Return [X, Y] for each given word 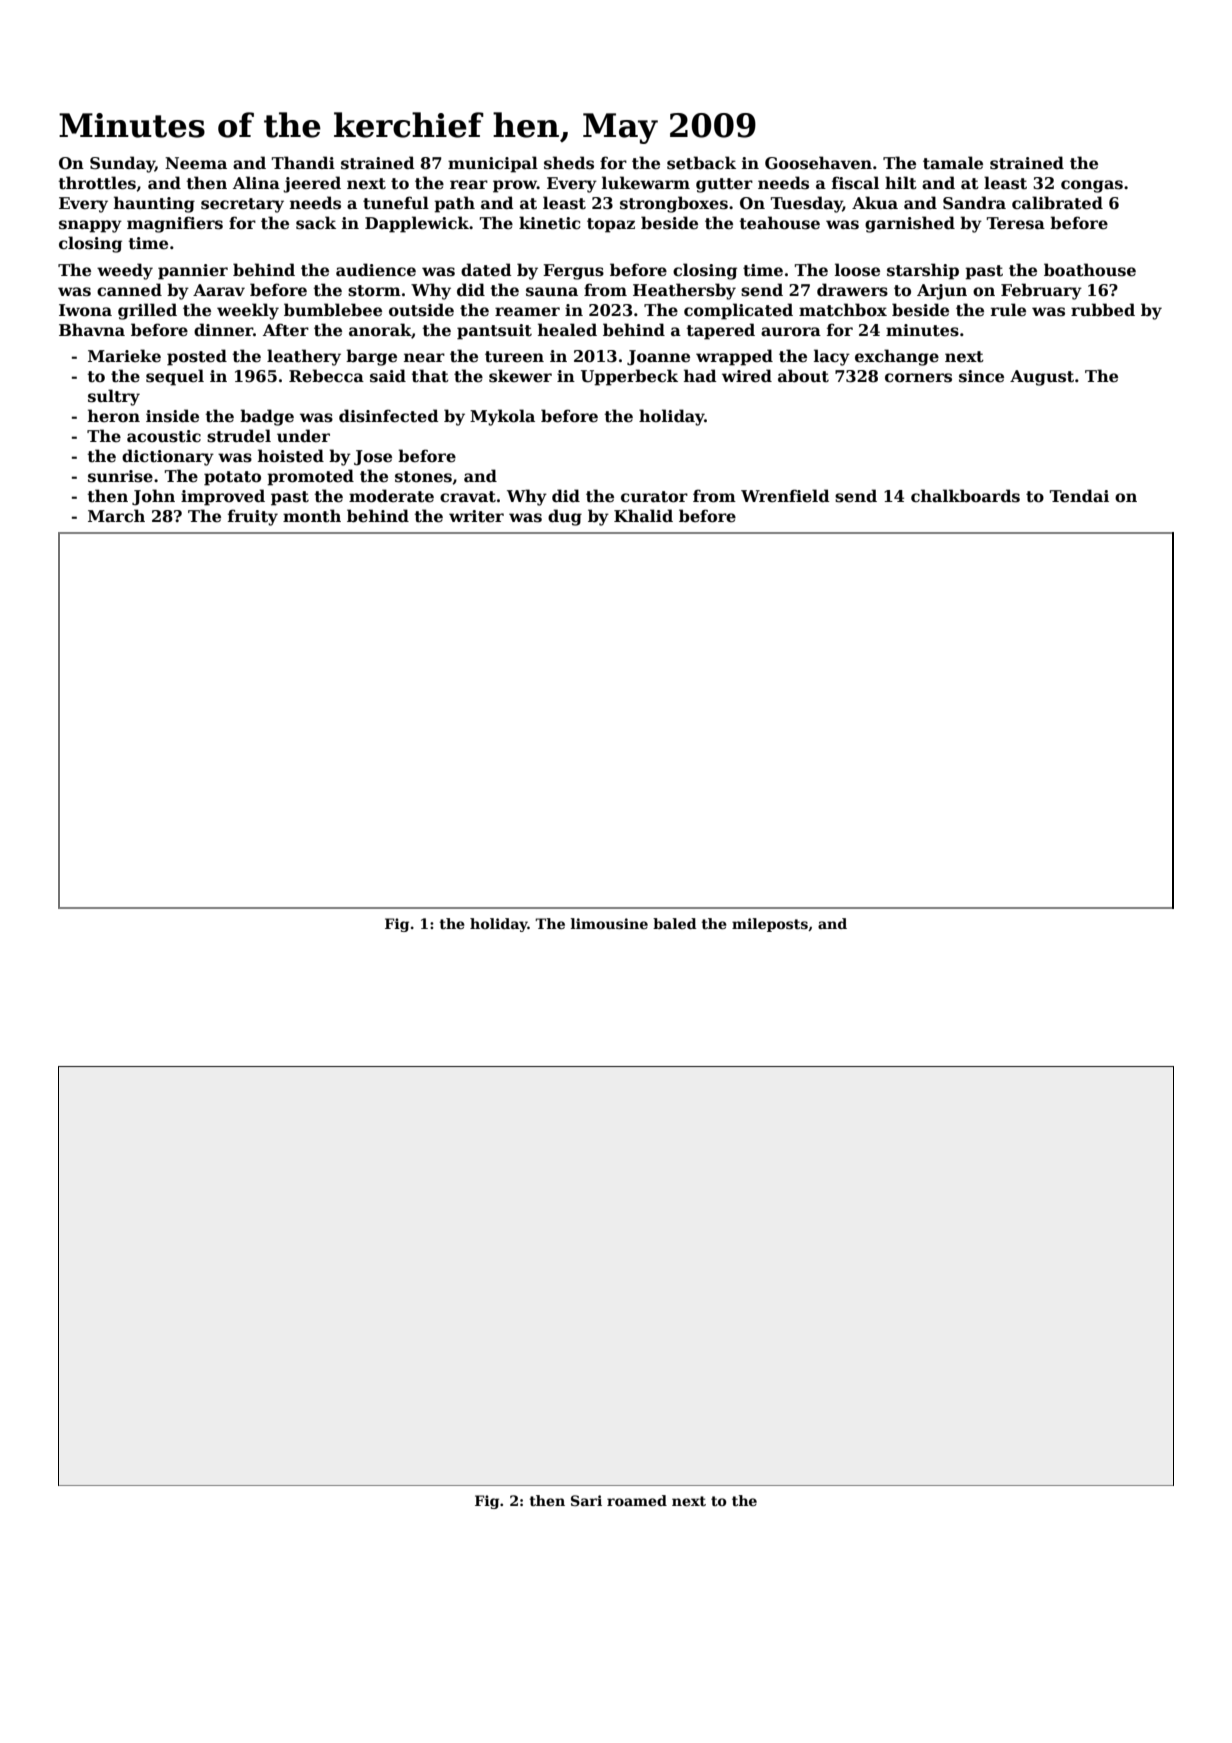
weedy [125, 271]
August [1042, 378]
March [116, 516]
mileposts [770, 925]
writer [476, 516]
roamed [637, 1500]
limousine [609, 923]
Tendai [1079, 496]
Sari [586, 1500]
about [803, 376]
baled [675, 923]
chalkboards [965, 496]
